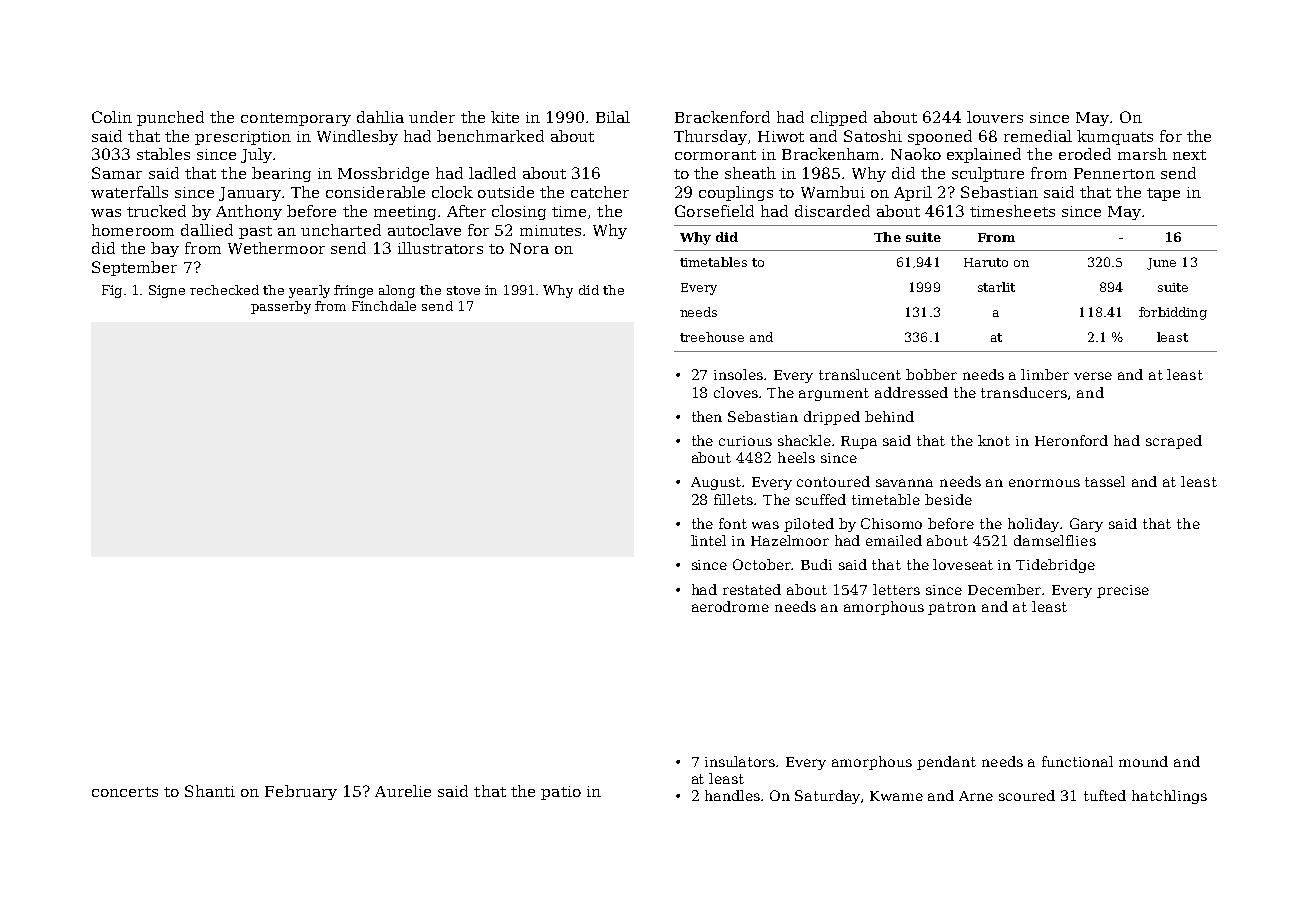 The height and width of the page is (924, 1308). Describe the element at coordinates (1077, 761) in the page. I see `functional` at that location.
